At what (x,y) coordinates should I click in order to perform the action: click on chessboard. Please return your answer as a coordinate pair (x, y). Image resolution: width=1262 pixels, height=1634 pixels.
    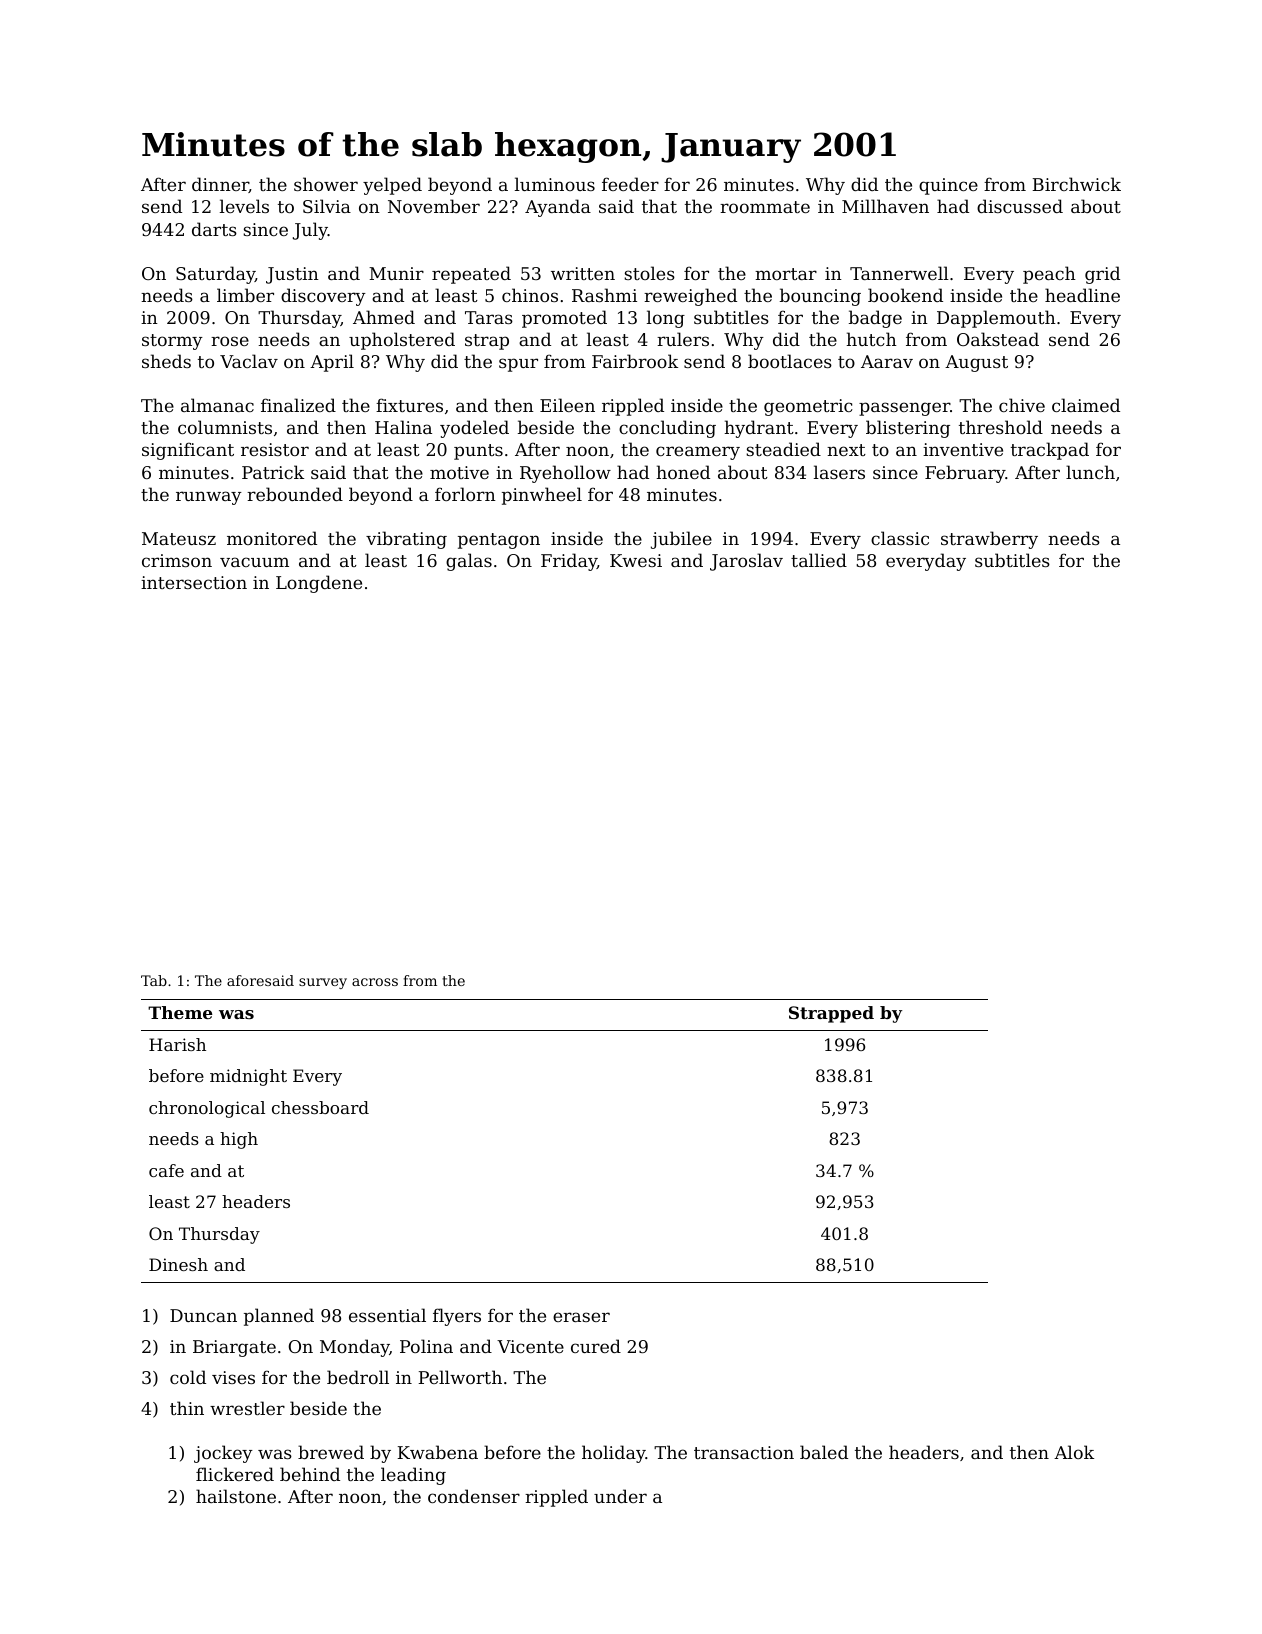
    Looking at the image, I should click on (320, 1107).
